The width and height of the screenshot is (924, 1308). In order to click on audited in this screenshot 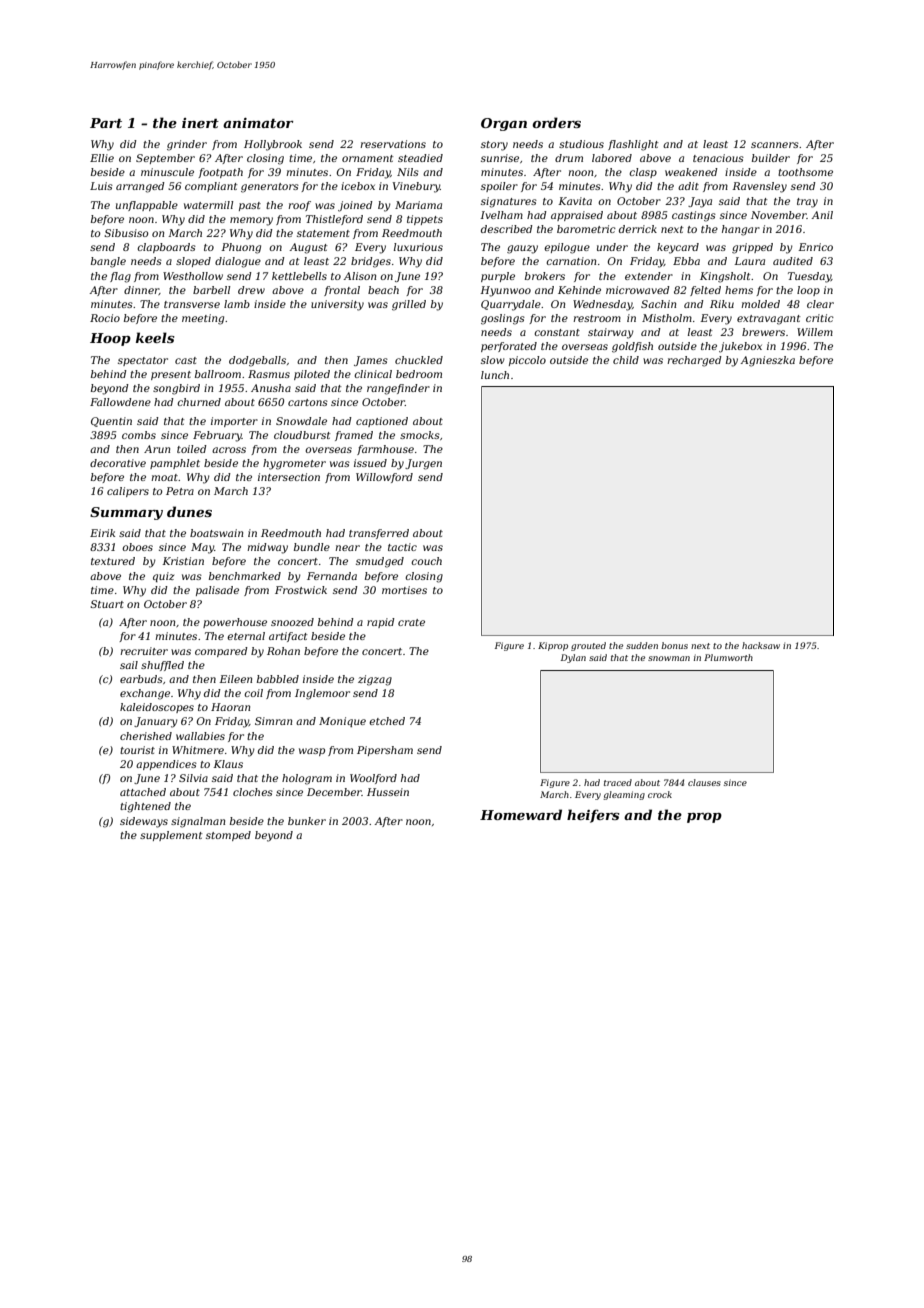, I will do `click(793, 261)`.
